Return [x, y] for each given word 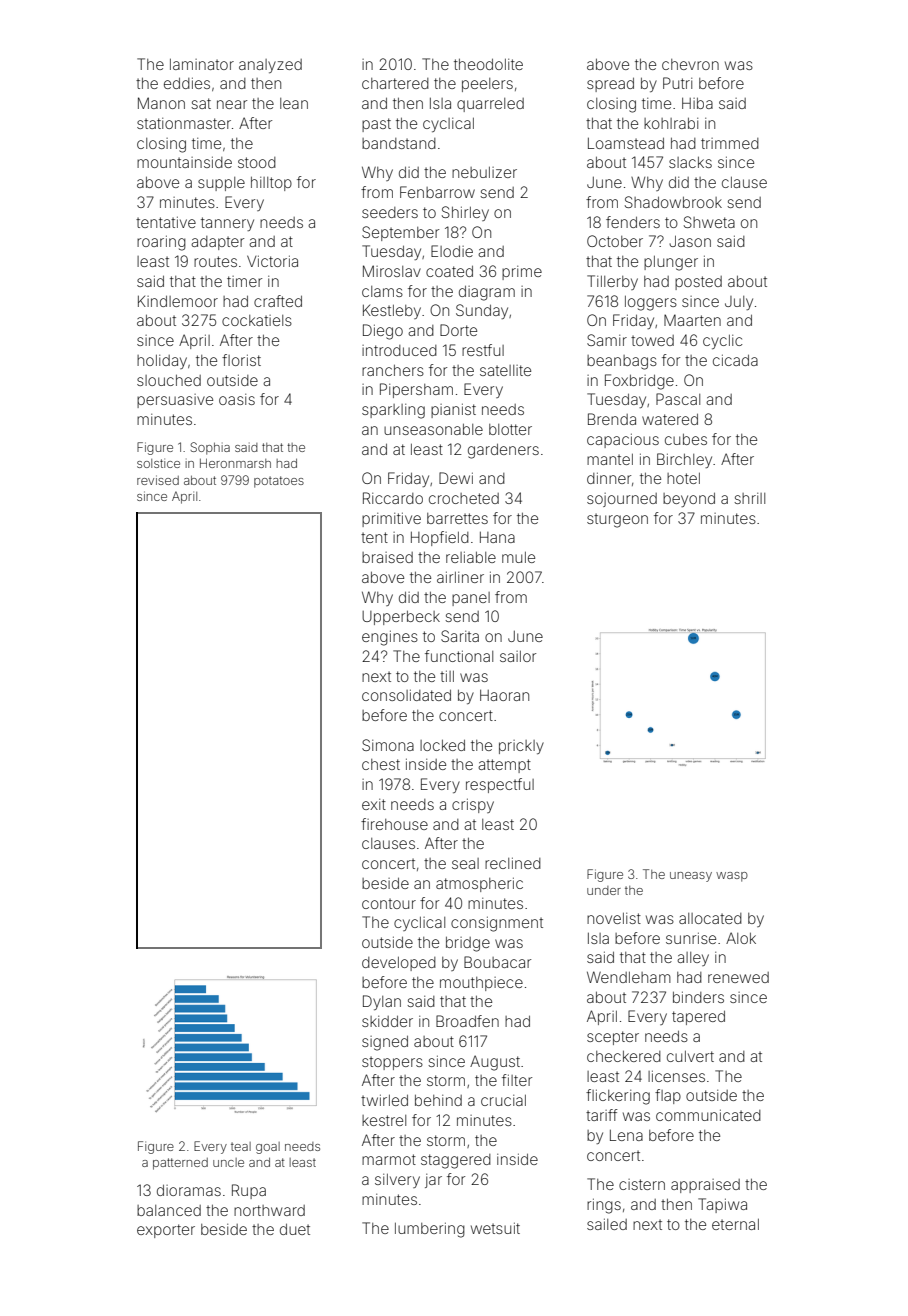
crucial [503, 1100]
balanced [169, 1210]
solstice [158, 463]
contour [389, 903]
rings [604, 1206]
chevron [690, 64]
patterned [180, 1164]
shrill [749, 498]
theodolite [488, 64]
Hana [497, 537]
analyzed [270, 66]
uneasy [691, 877]
